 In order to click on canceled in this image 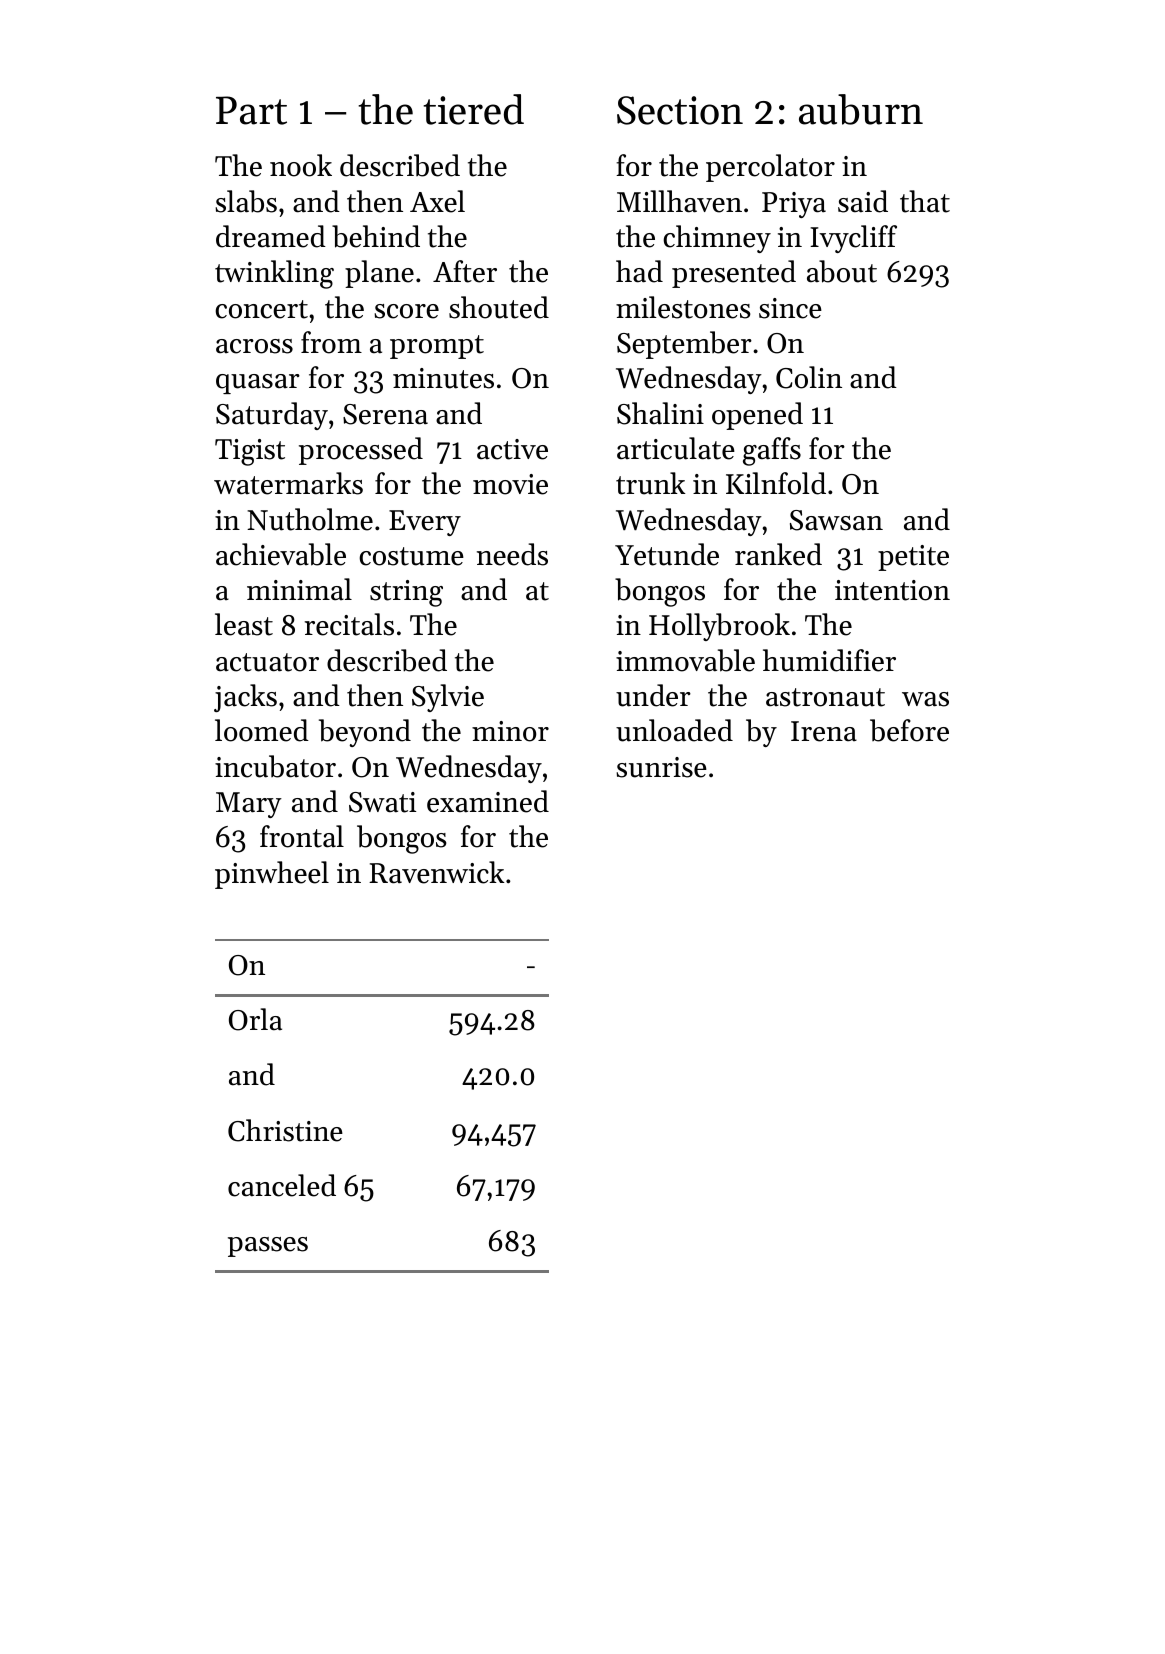, I will do `click(282, 1185)`.
